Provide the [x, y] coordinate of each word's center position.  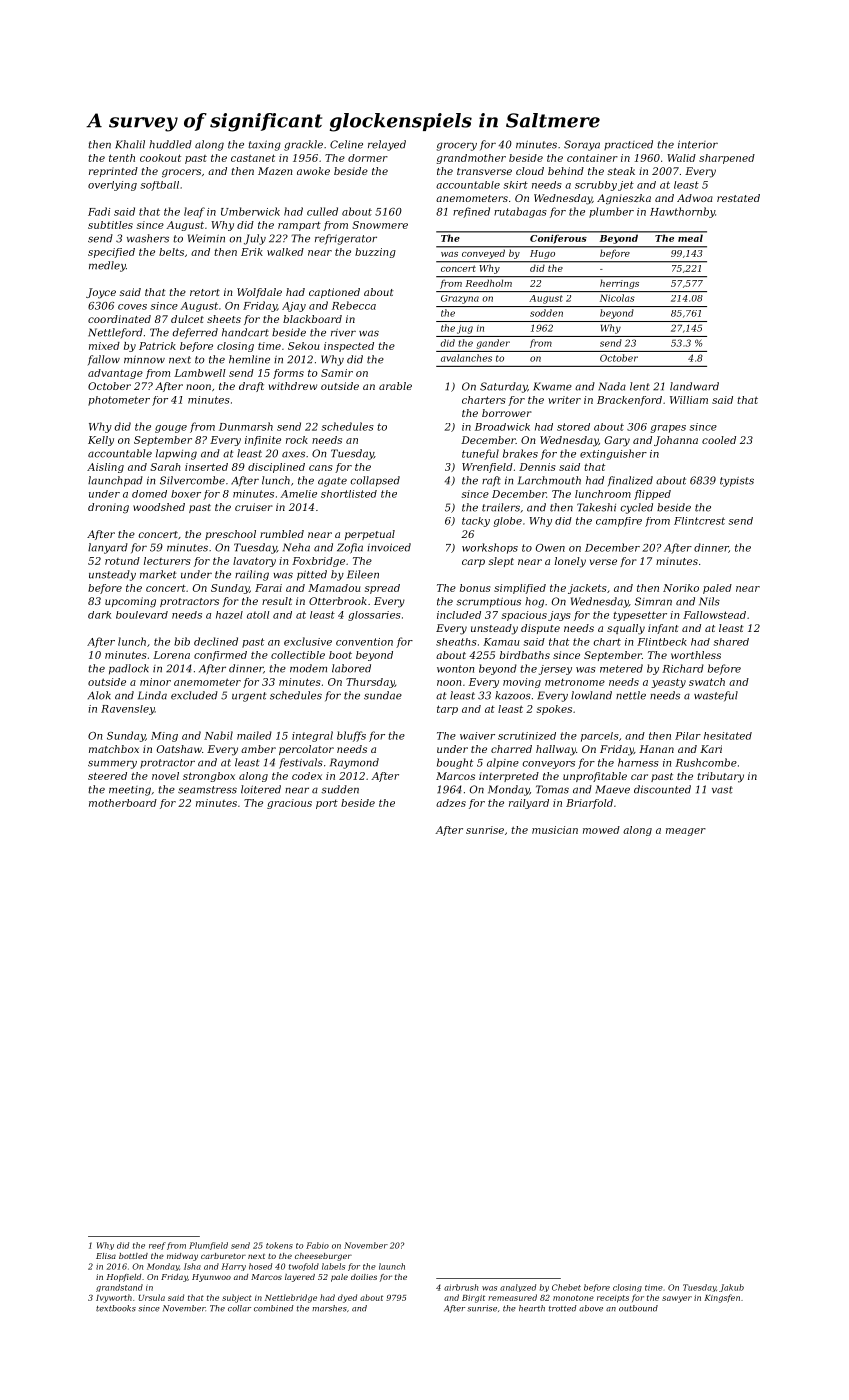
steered [107, 776]
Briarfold [589, 804]
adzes [451, 803]
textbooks [116, 1308]
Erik [252, 252]
